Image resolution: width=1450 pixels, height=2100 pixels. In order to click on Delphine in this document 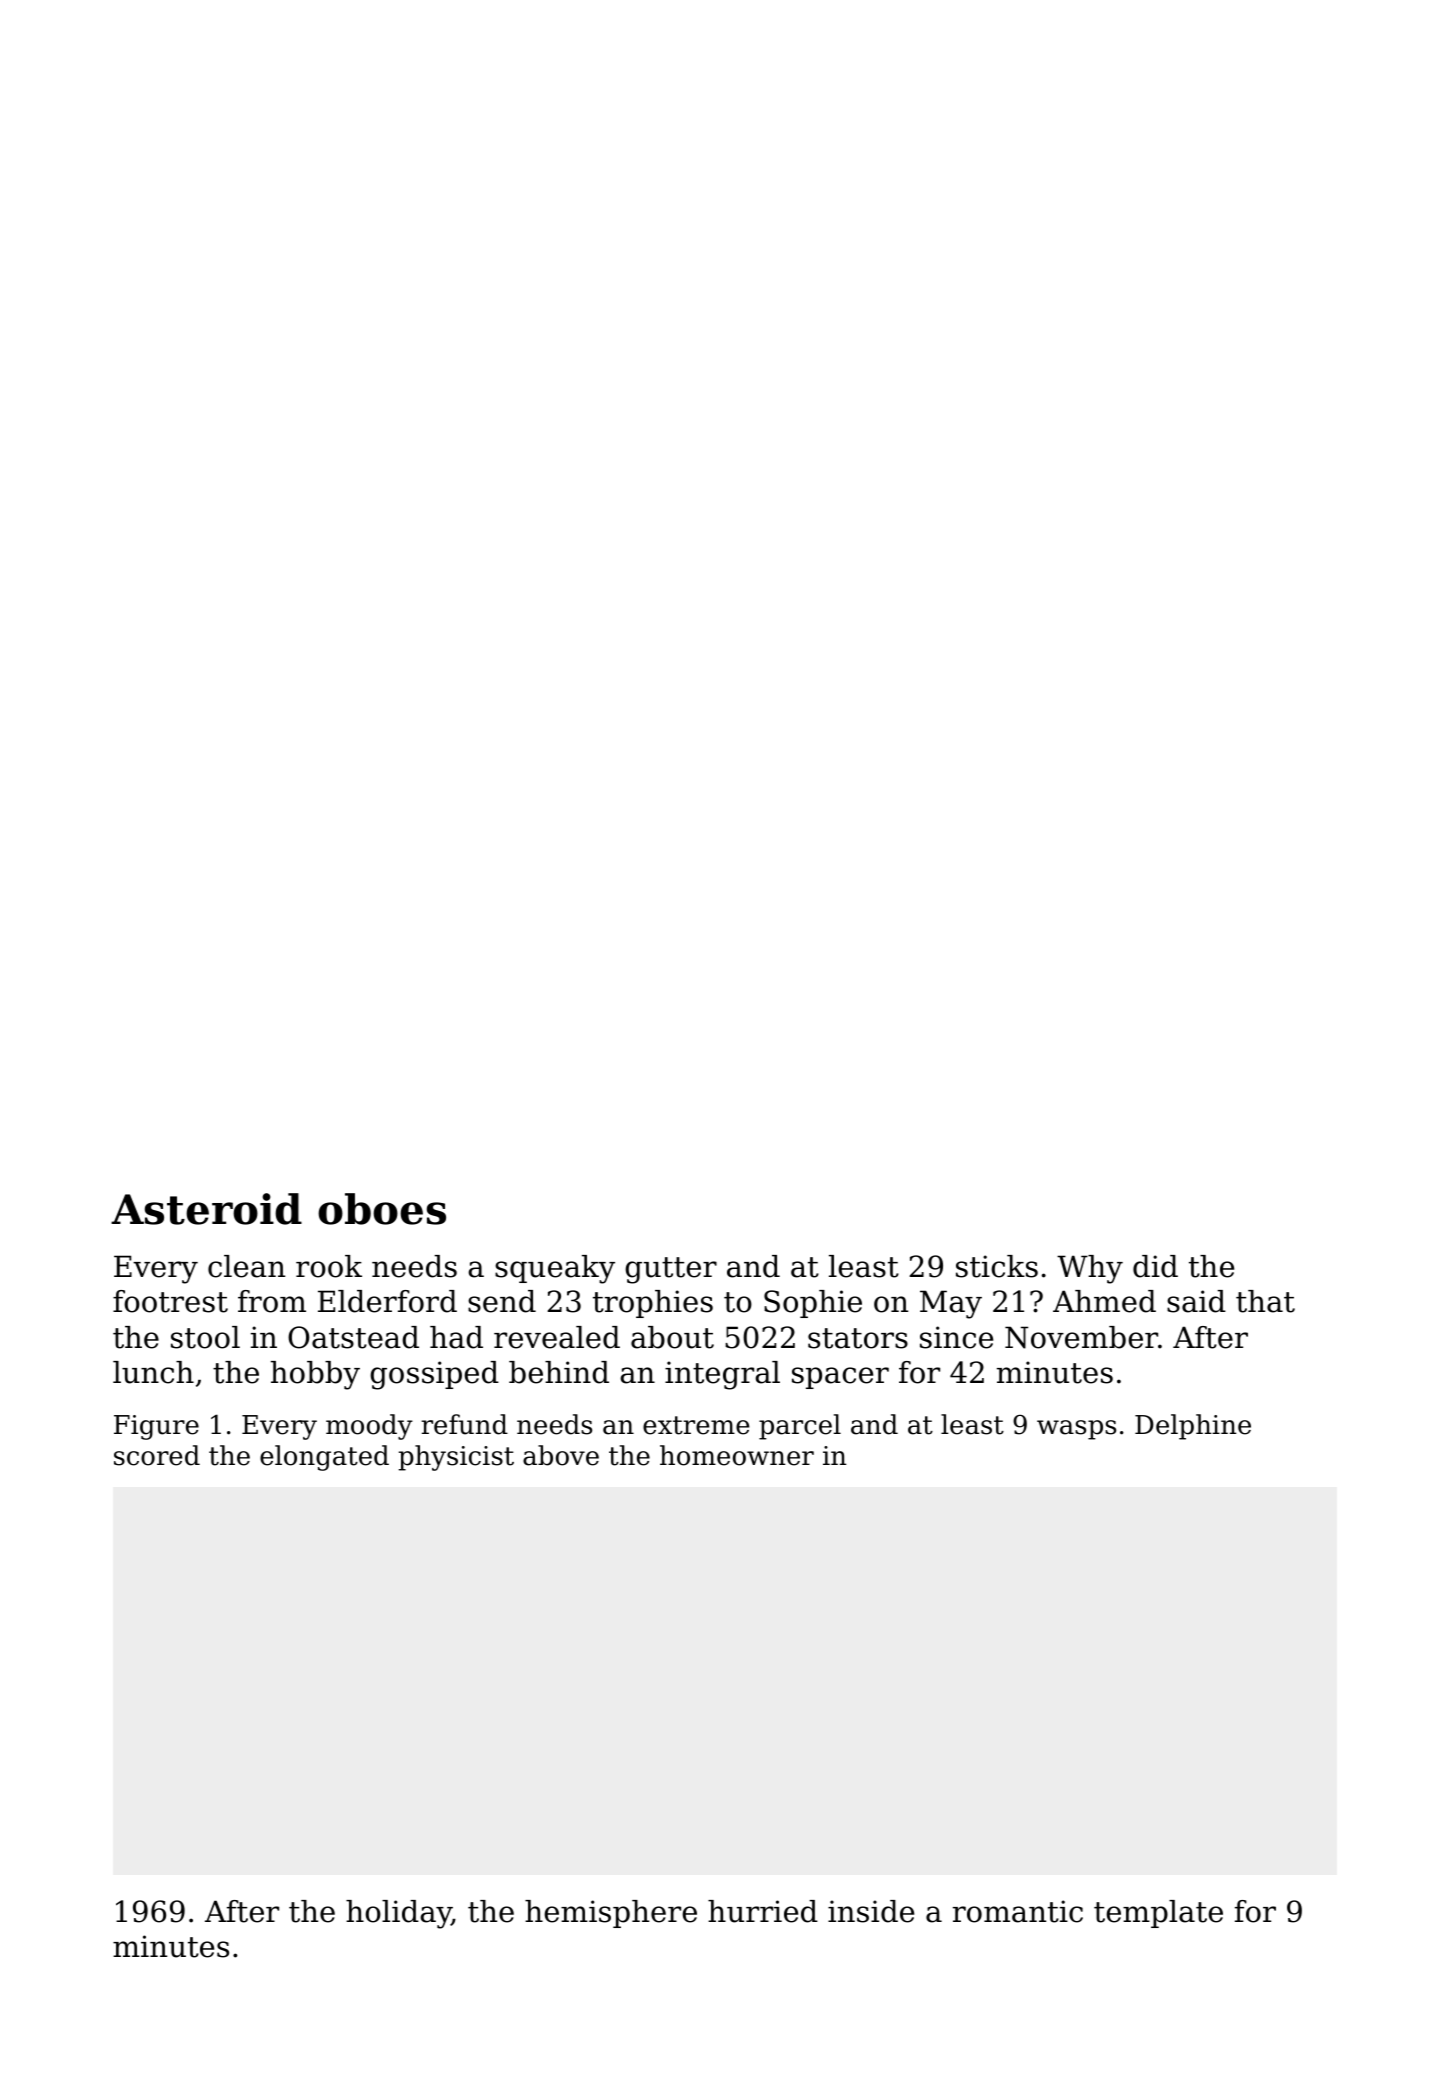, I will do `click(1193, 1427)`.
